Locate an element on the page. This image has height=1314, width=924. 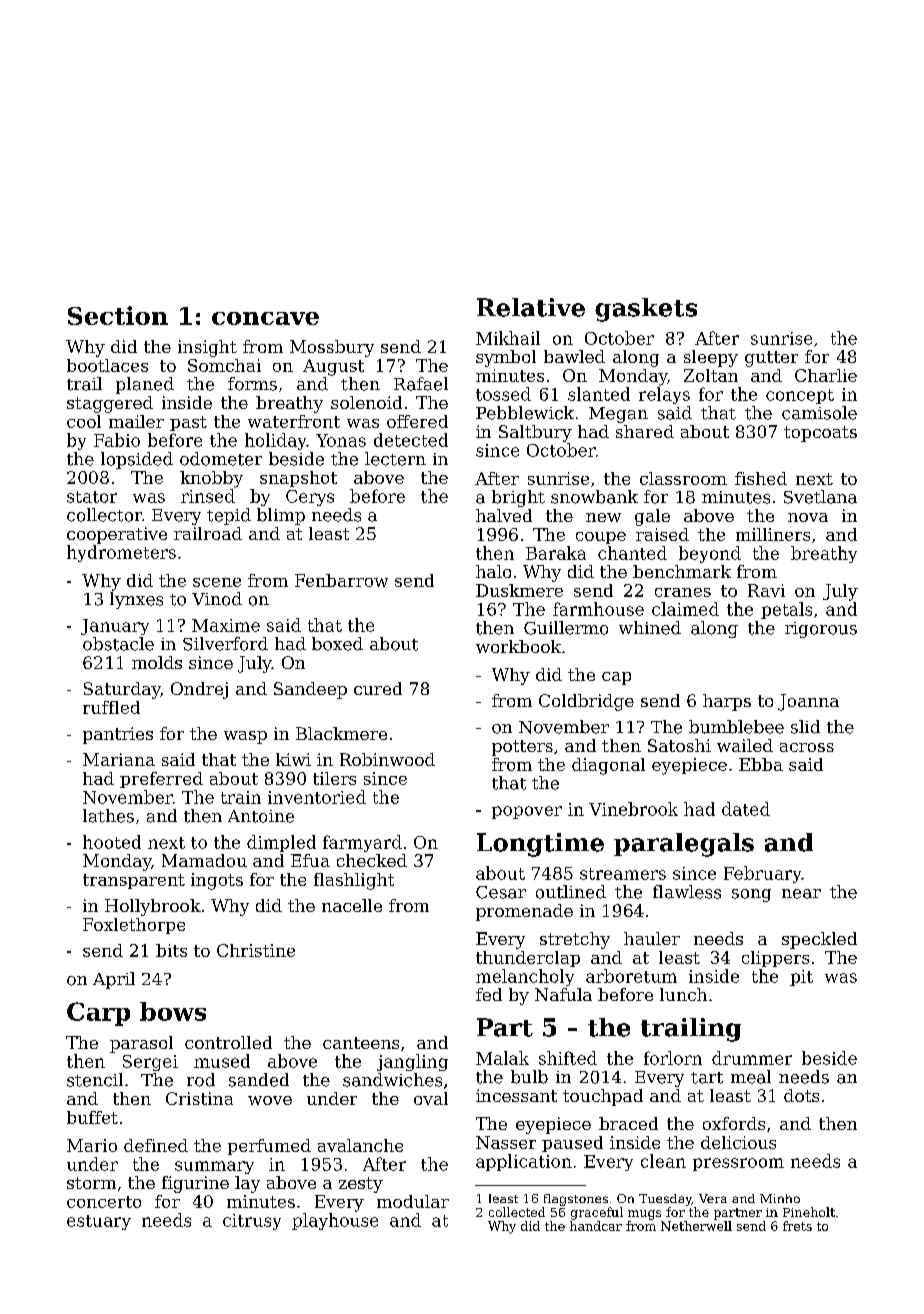
Relative is located at coordinates (531, 307).
